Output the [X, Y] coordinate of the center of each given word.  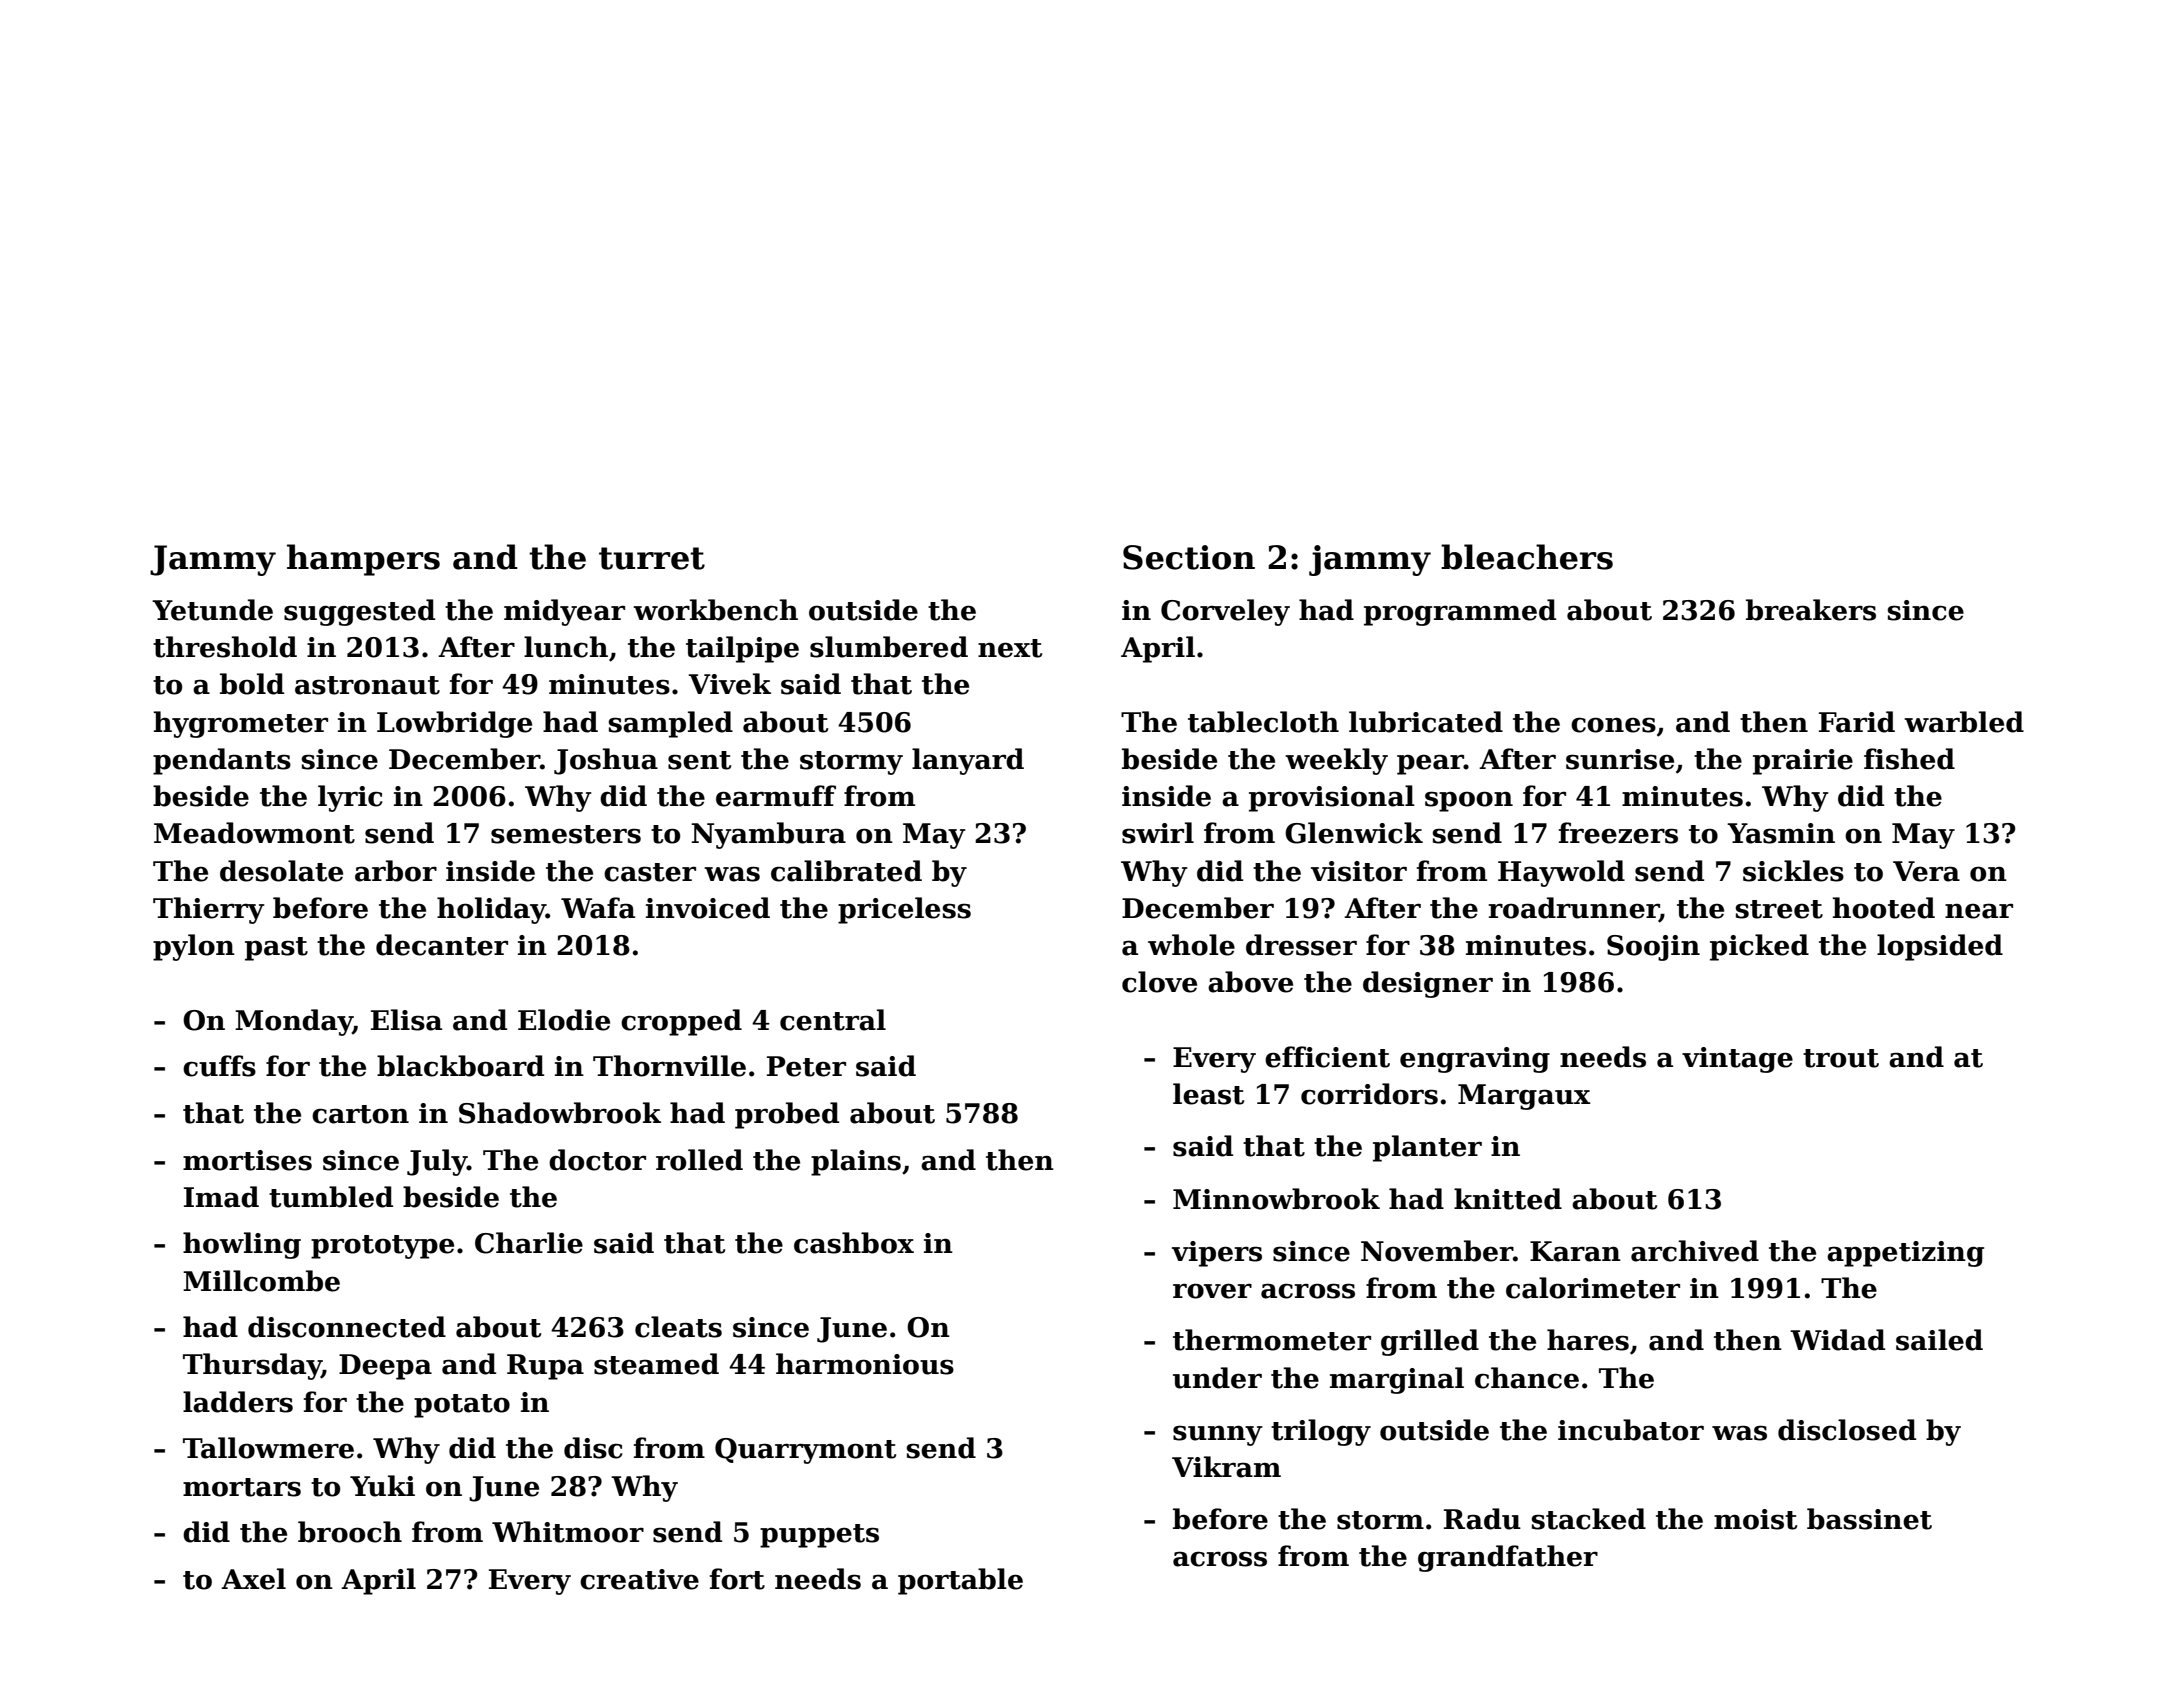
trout [1841, 1058]
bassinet [1869, 1519]
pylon [194, 947]
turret [652, 558]
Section [1189, 557]
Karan [1575, 1251]
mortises [247, 1160]
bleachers [1527, 557]
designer [1428, 984]
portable [960, 1581]
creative [639, 1579]
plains [856, 1162]
